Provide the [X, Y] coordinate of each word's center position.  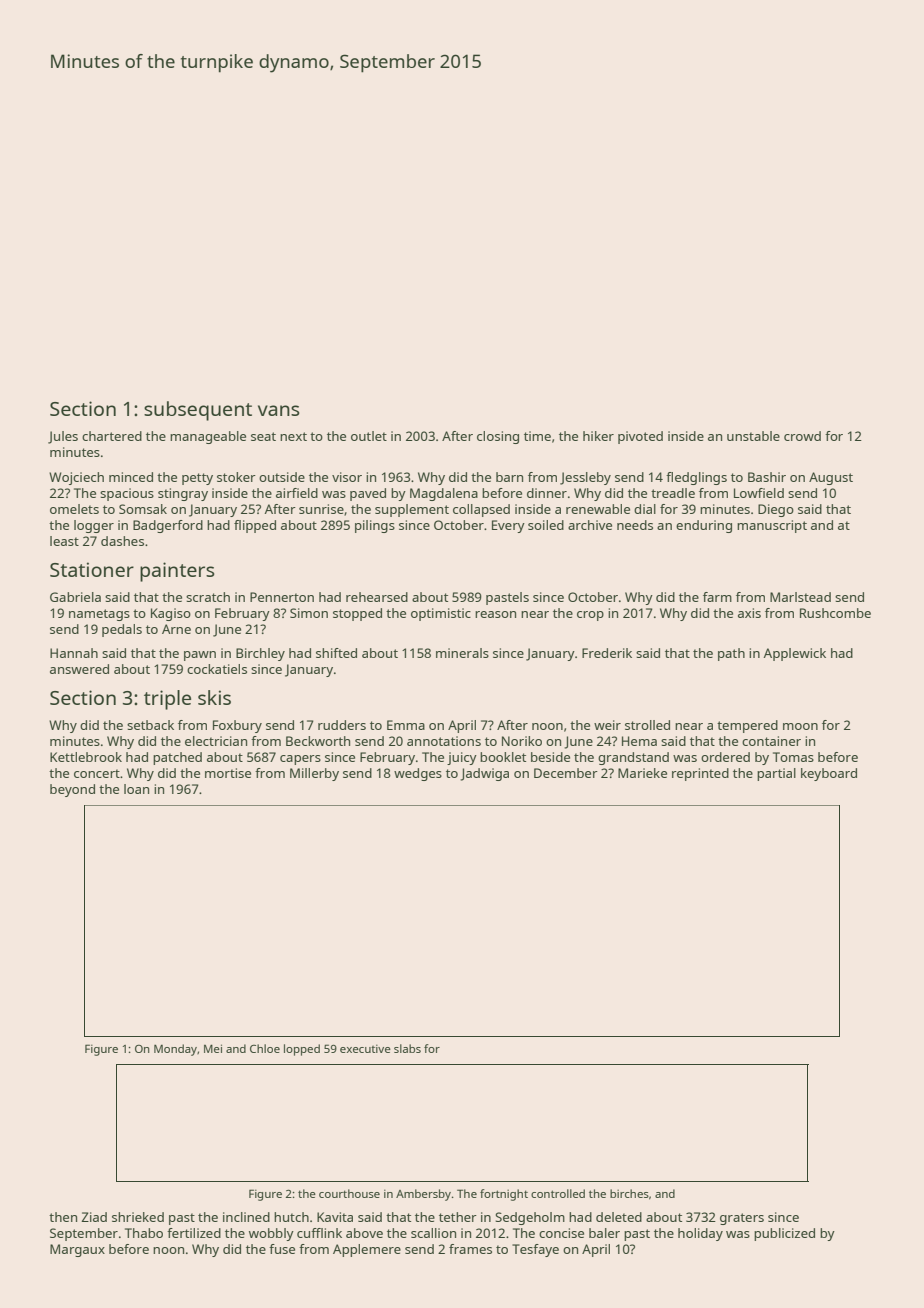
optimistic [441, 614]
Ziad [94, 1217]
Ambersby [423, 1195]
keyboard [829, 774]
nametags [99, 615]
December [566, 773]
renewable [598, 509]
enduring [704, 526]
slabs [407, 1048]
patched [177, 758]
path [731, 654]
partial [776, 774]
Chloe [265, 1048]
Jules [63, 437]
